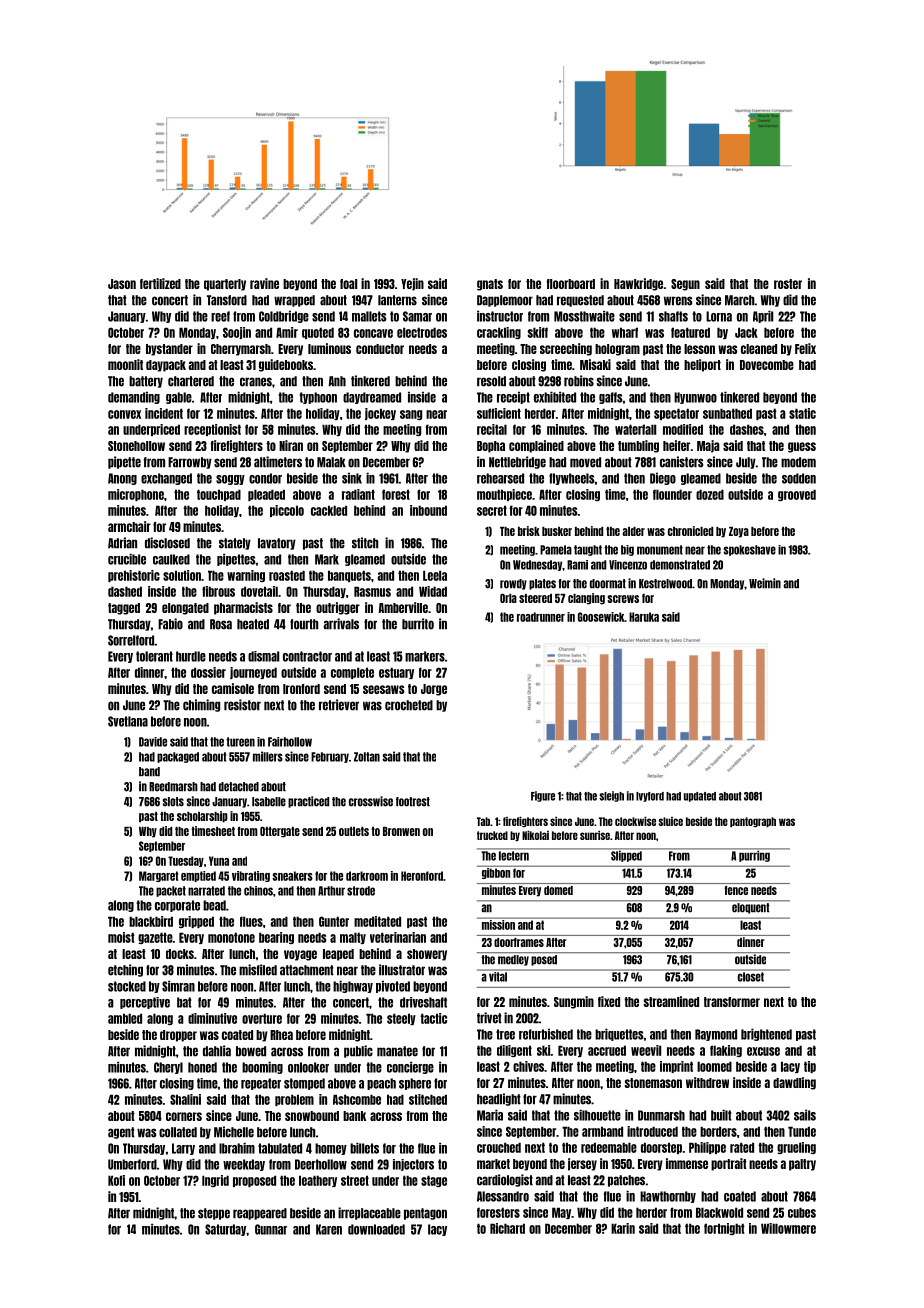 The height and width of the document is (1308, 924). I want to click on Jack, so click(746, 332).
